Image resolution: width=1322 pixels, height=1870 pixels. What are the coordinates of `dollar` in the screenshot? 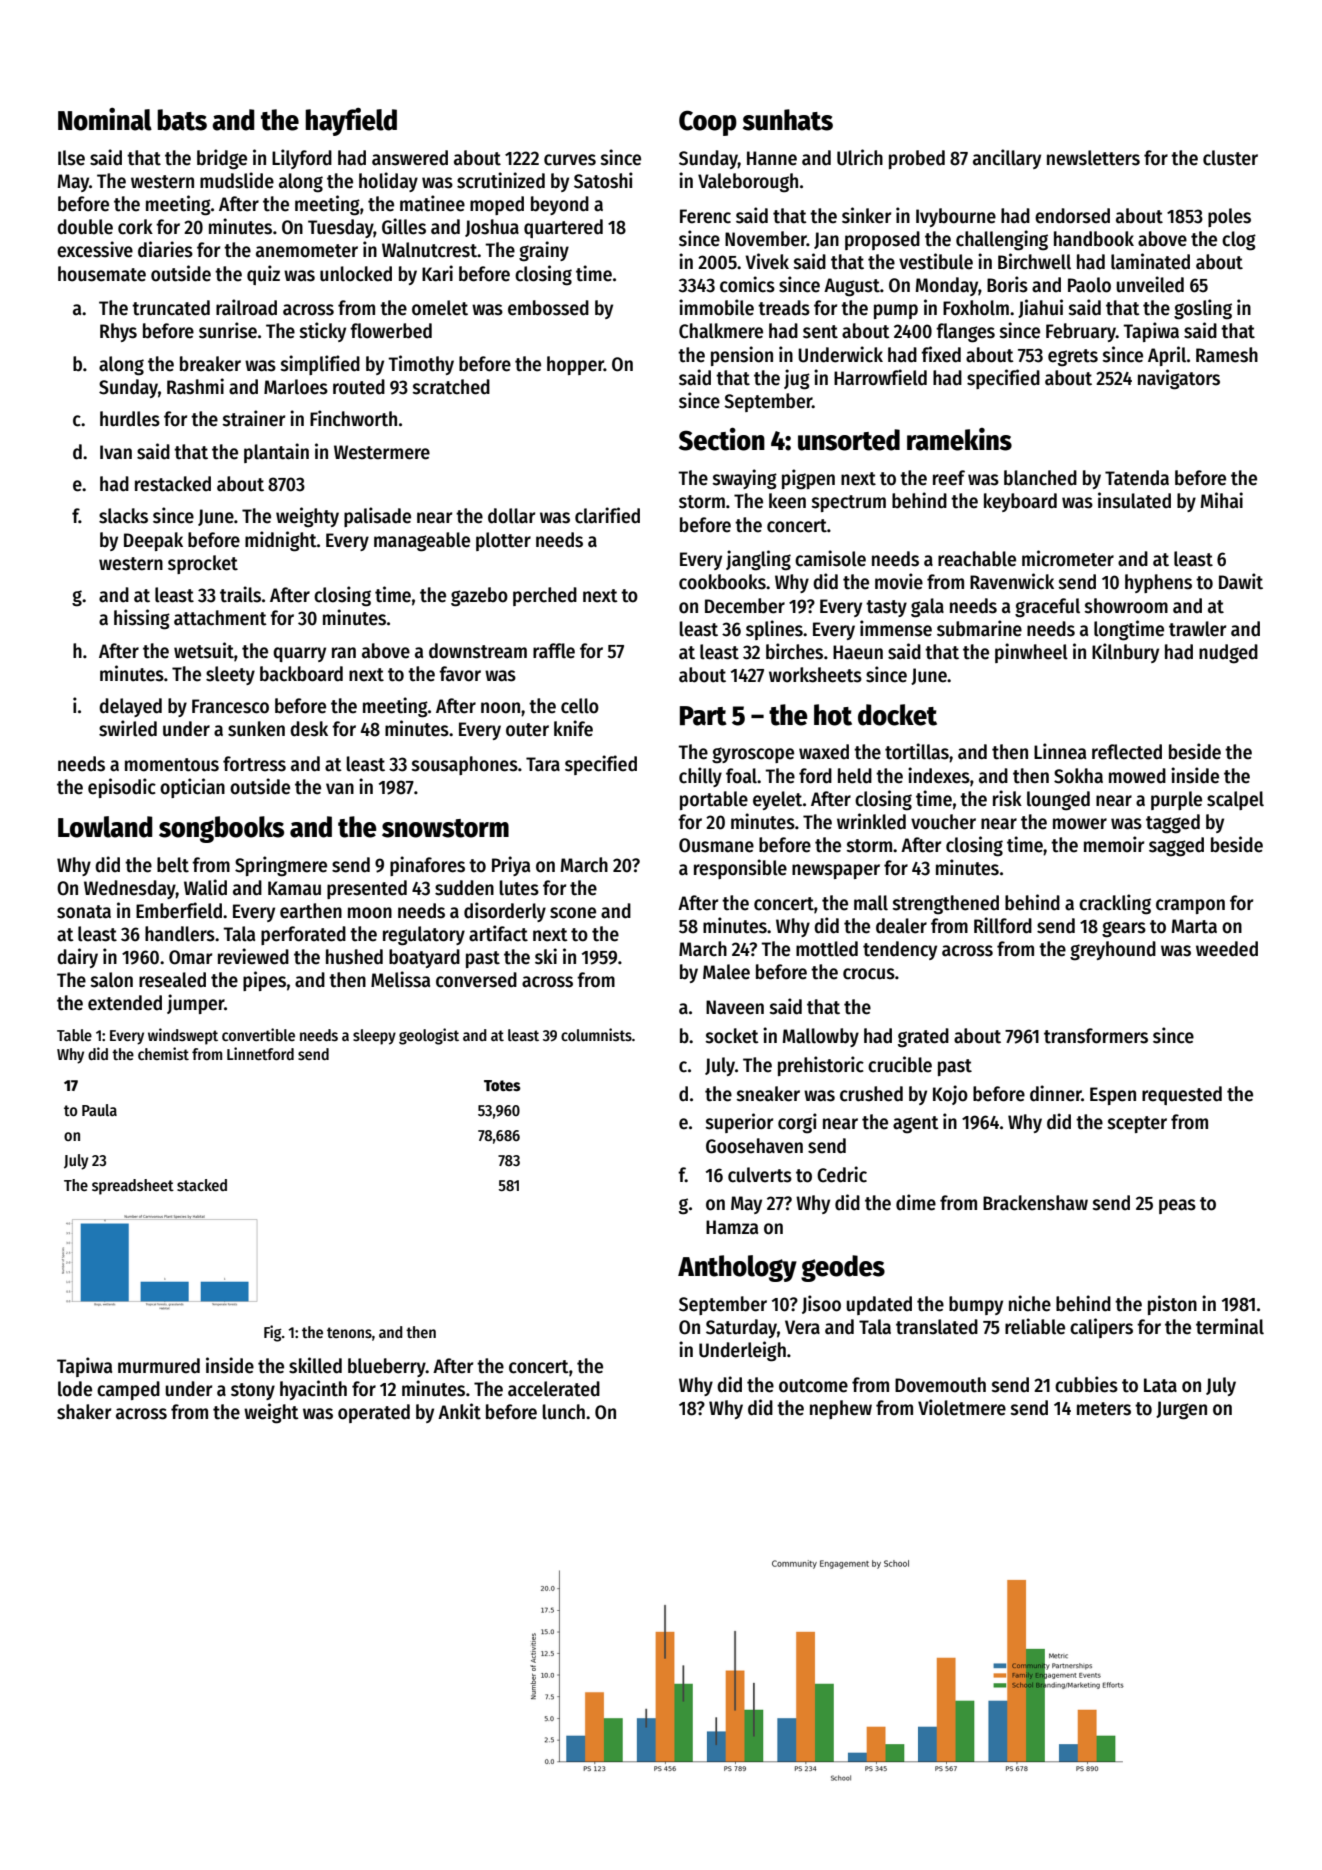 It's located at (511, 516).
